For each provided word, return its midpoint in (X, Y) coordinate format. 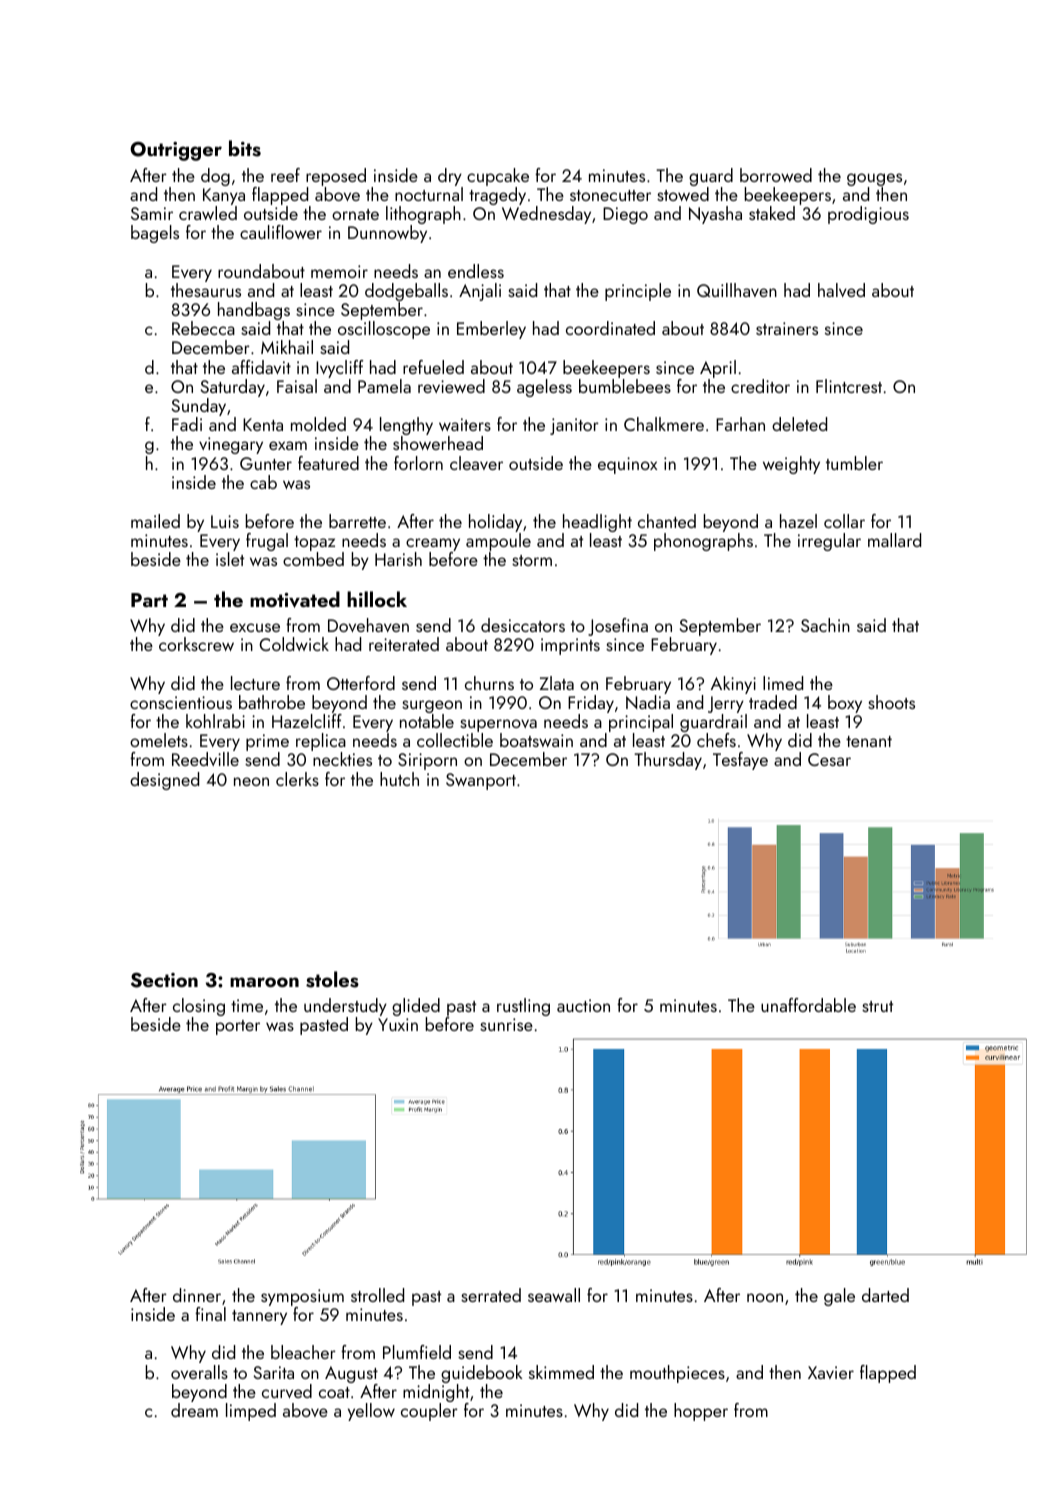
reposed (336, 177)
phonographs (703, 542)
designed (164, 781)
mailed (155, 521)
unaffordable (808, 1005)
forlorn (418, 463)
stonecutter (610, 195)
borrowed (776, 175)
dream (194, 1410)
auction (583, 1005)
